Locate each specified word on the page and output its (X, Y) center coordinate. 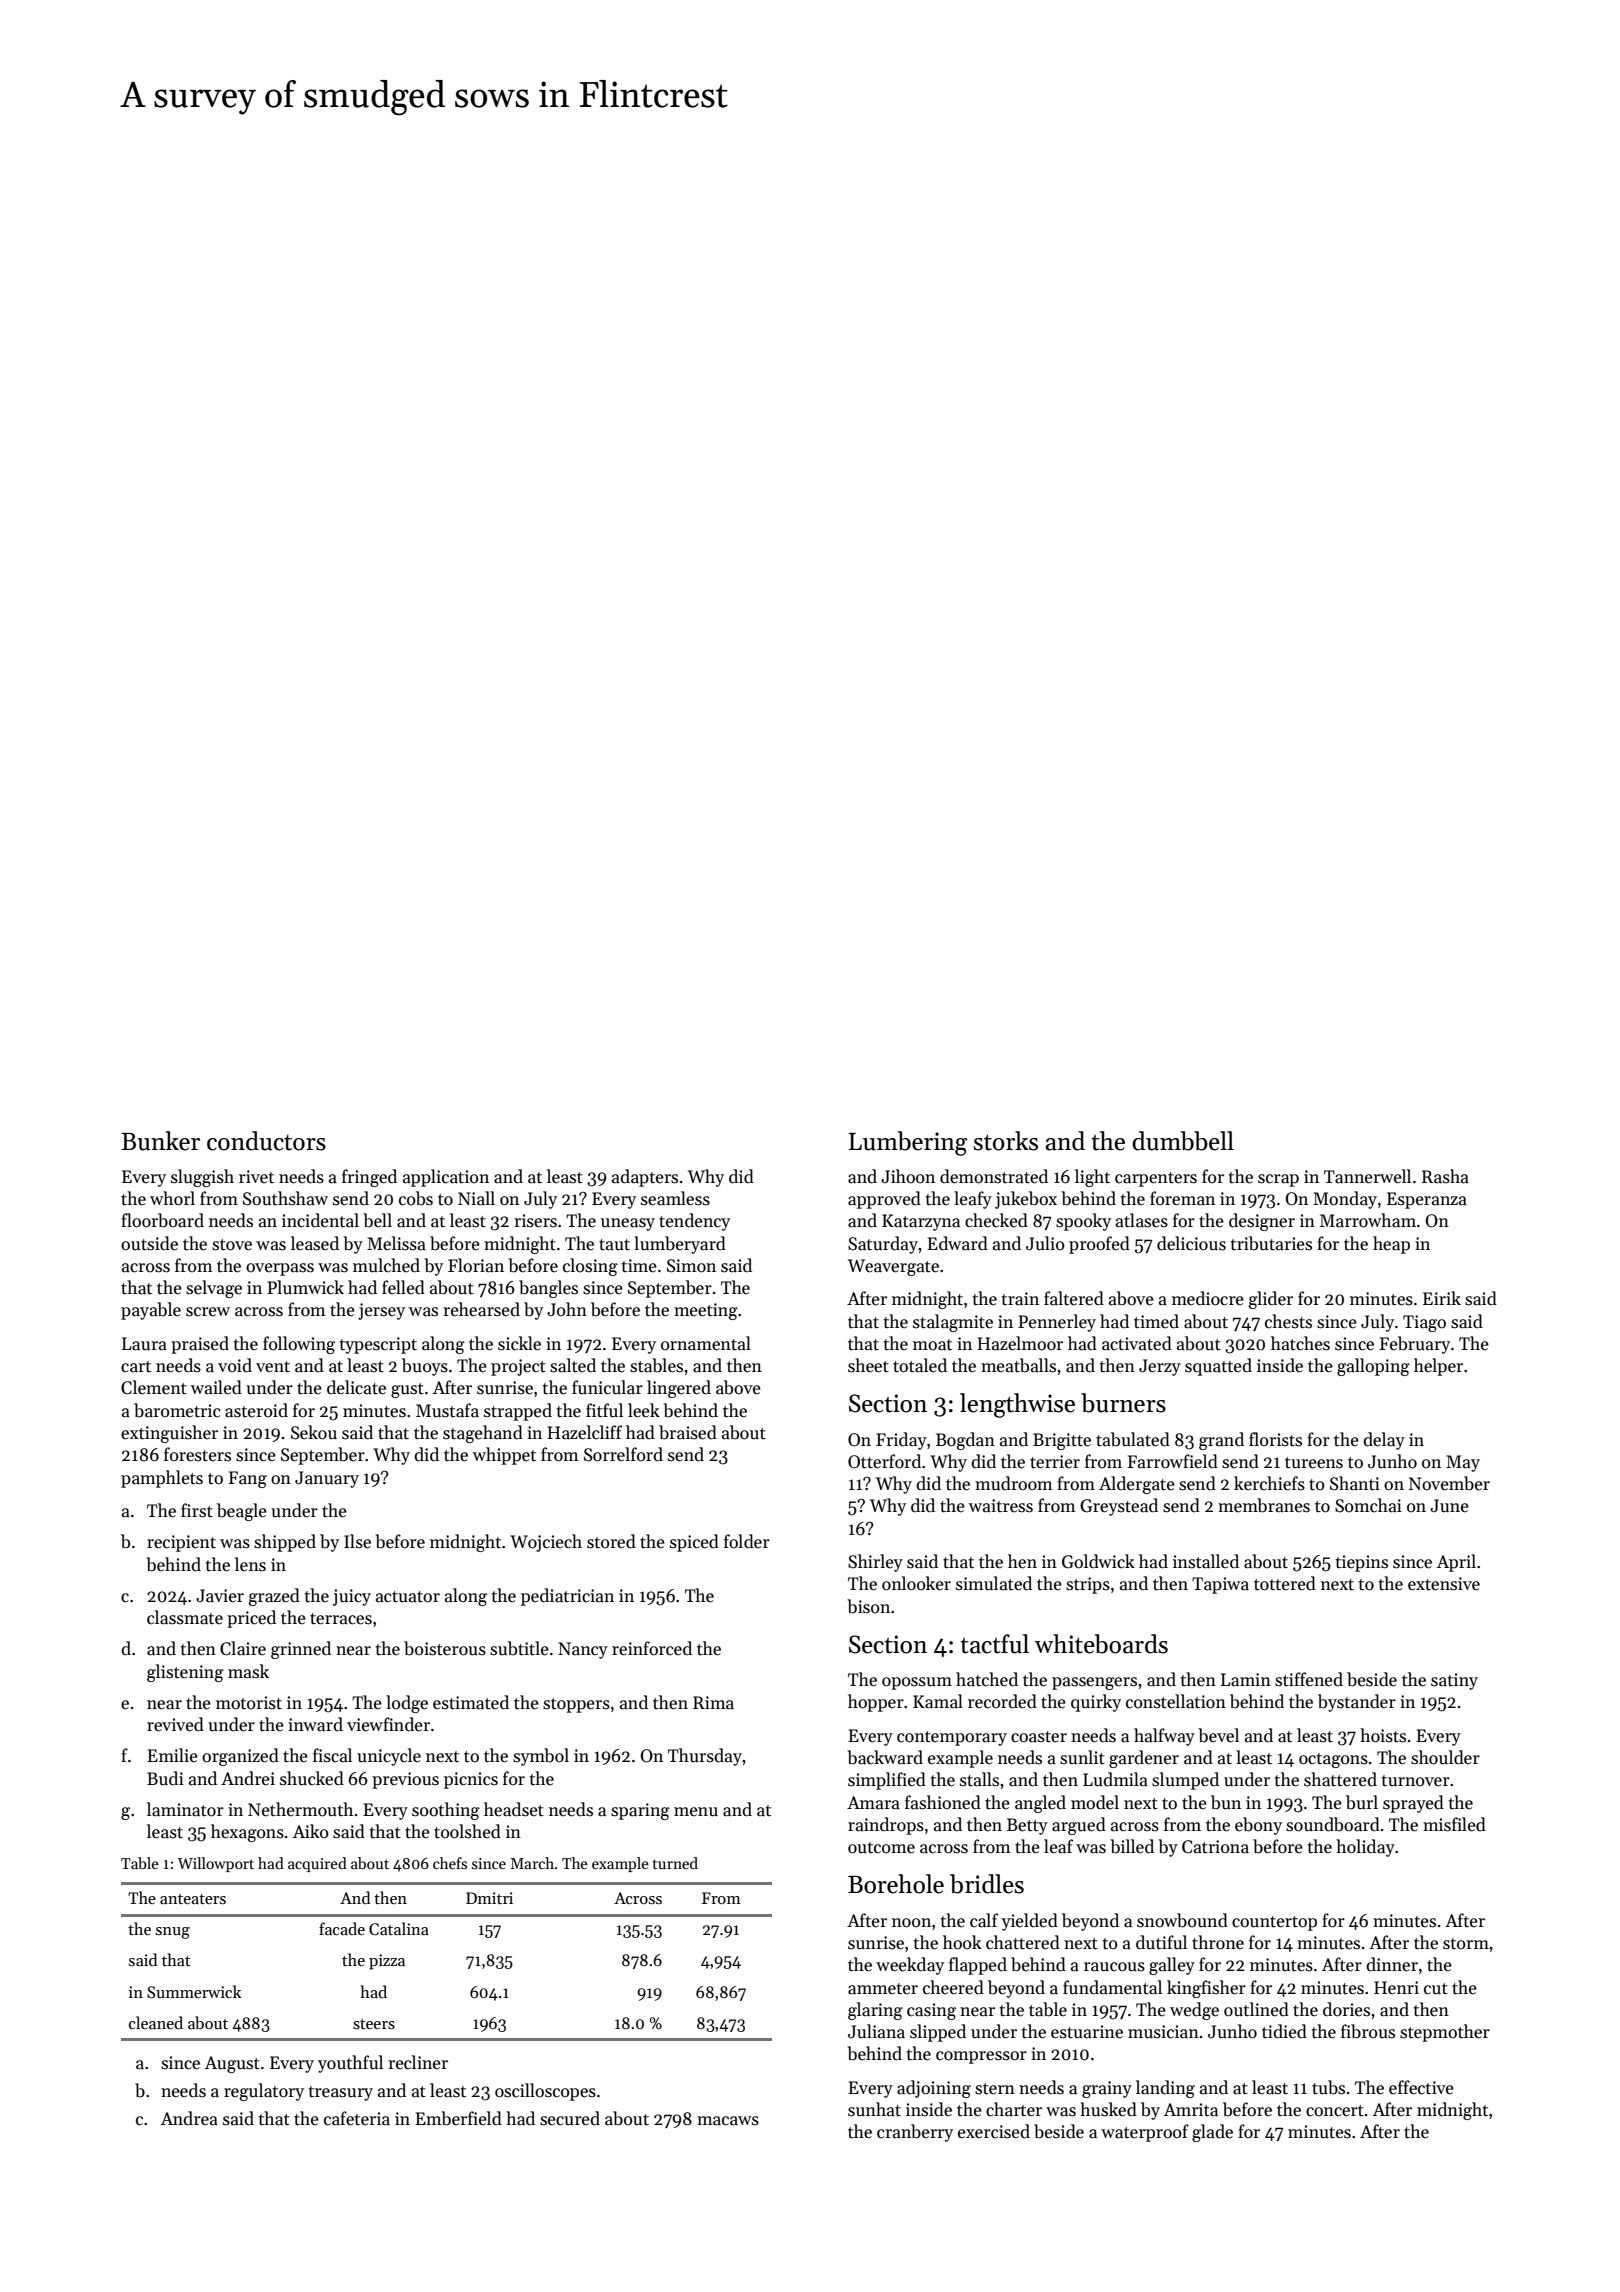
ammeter (883, 1989)
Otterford (884, 1461)
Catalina (399, 1928)
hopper (876, 1703)
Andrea (189, 2118)
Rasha (1445, 1176)
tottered (1285, 1583)
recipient (181, 1543)
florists (1275, 1439)
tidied (1284, 2031)
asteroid (256, 1410)
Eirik (1442, 1298)
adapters (645, 1178)
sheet (868, 1365)
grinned (301, 1650)
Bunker (160, 1141)
